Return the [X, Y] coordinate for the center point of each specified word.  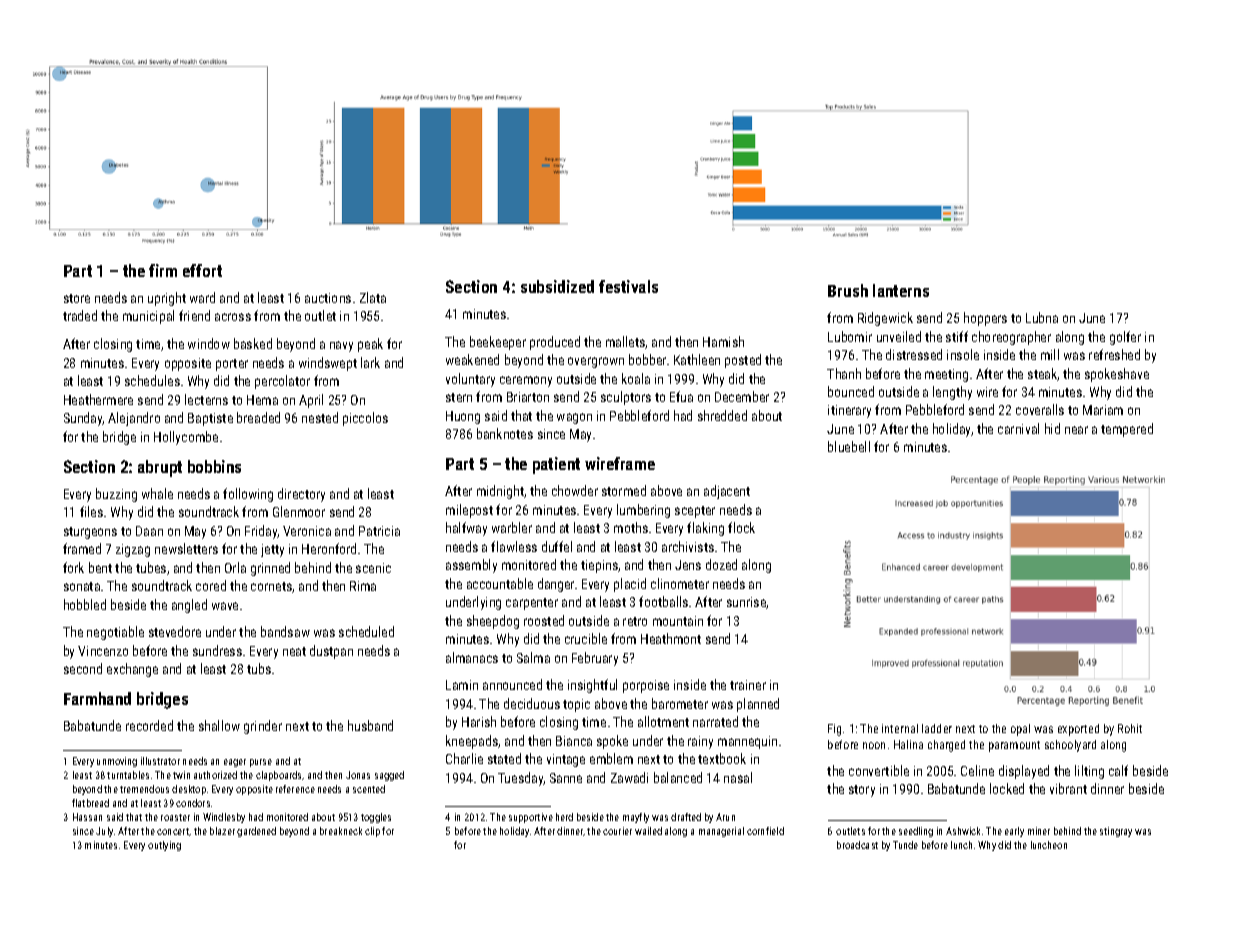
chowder [575, 490]
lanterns [901, 290]
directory [301, 495]
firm [163, 270]
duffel [557, 546]
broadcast [857, 845]
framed [82, 548]
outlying [164, 846]
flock [741, 527]
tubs [259, 668]
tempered [1127, 430]
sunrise [747, 603]
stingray [1116, 832]
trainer [748, 685]
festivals [628, 286]
